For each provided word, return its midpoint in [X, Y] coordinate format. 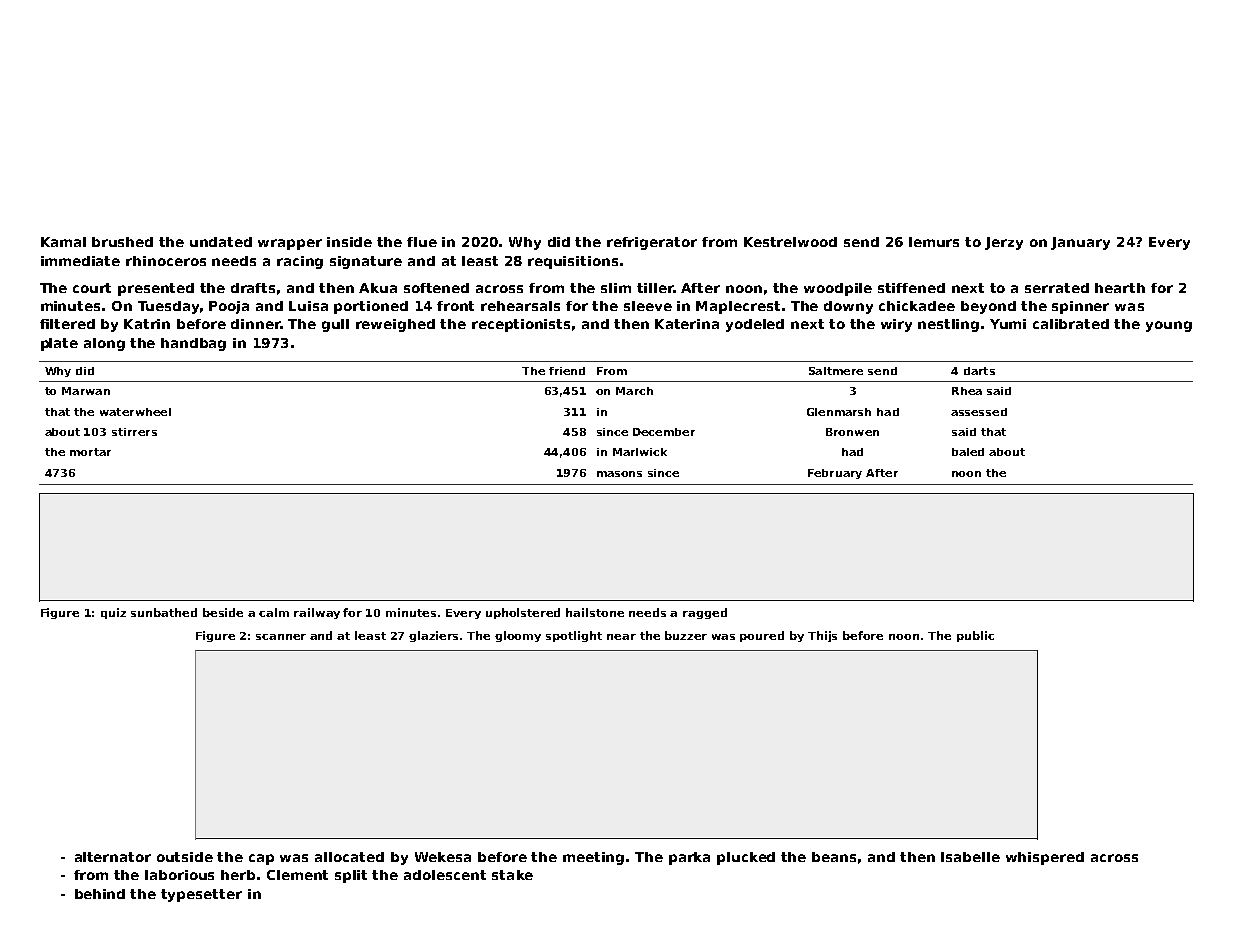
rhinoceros [166, 261]
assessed [979, 412]
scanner [281, 637]
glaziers [433, 636]
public [975, 636]
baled [968, 452]
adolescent [445, 875]
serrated [1057, 288]
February [835, 474]
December [664, 432]
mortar [90, 452]
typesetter [201, 895]
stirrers [134, 432]
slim [616, 288]
